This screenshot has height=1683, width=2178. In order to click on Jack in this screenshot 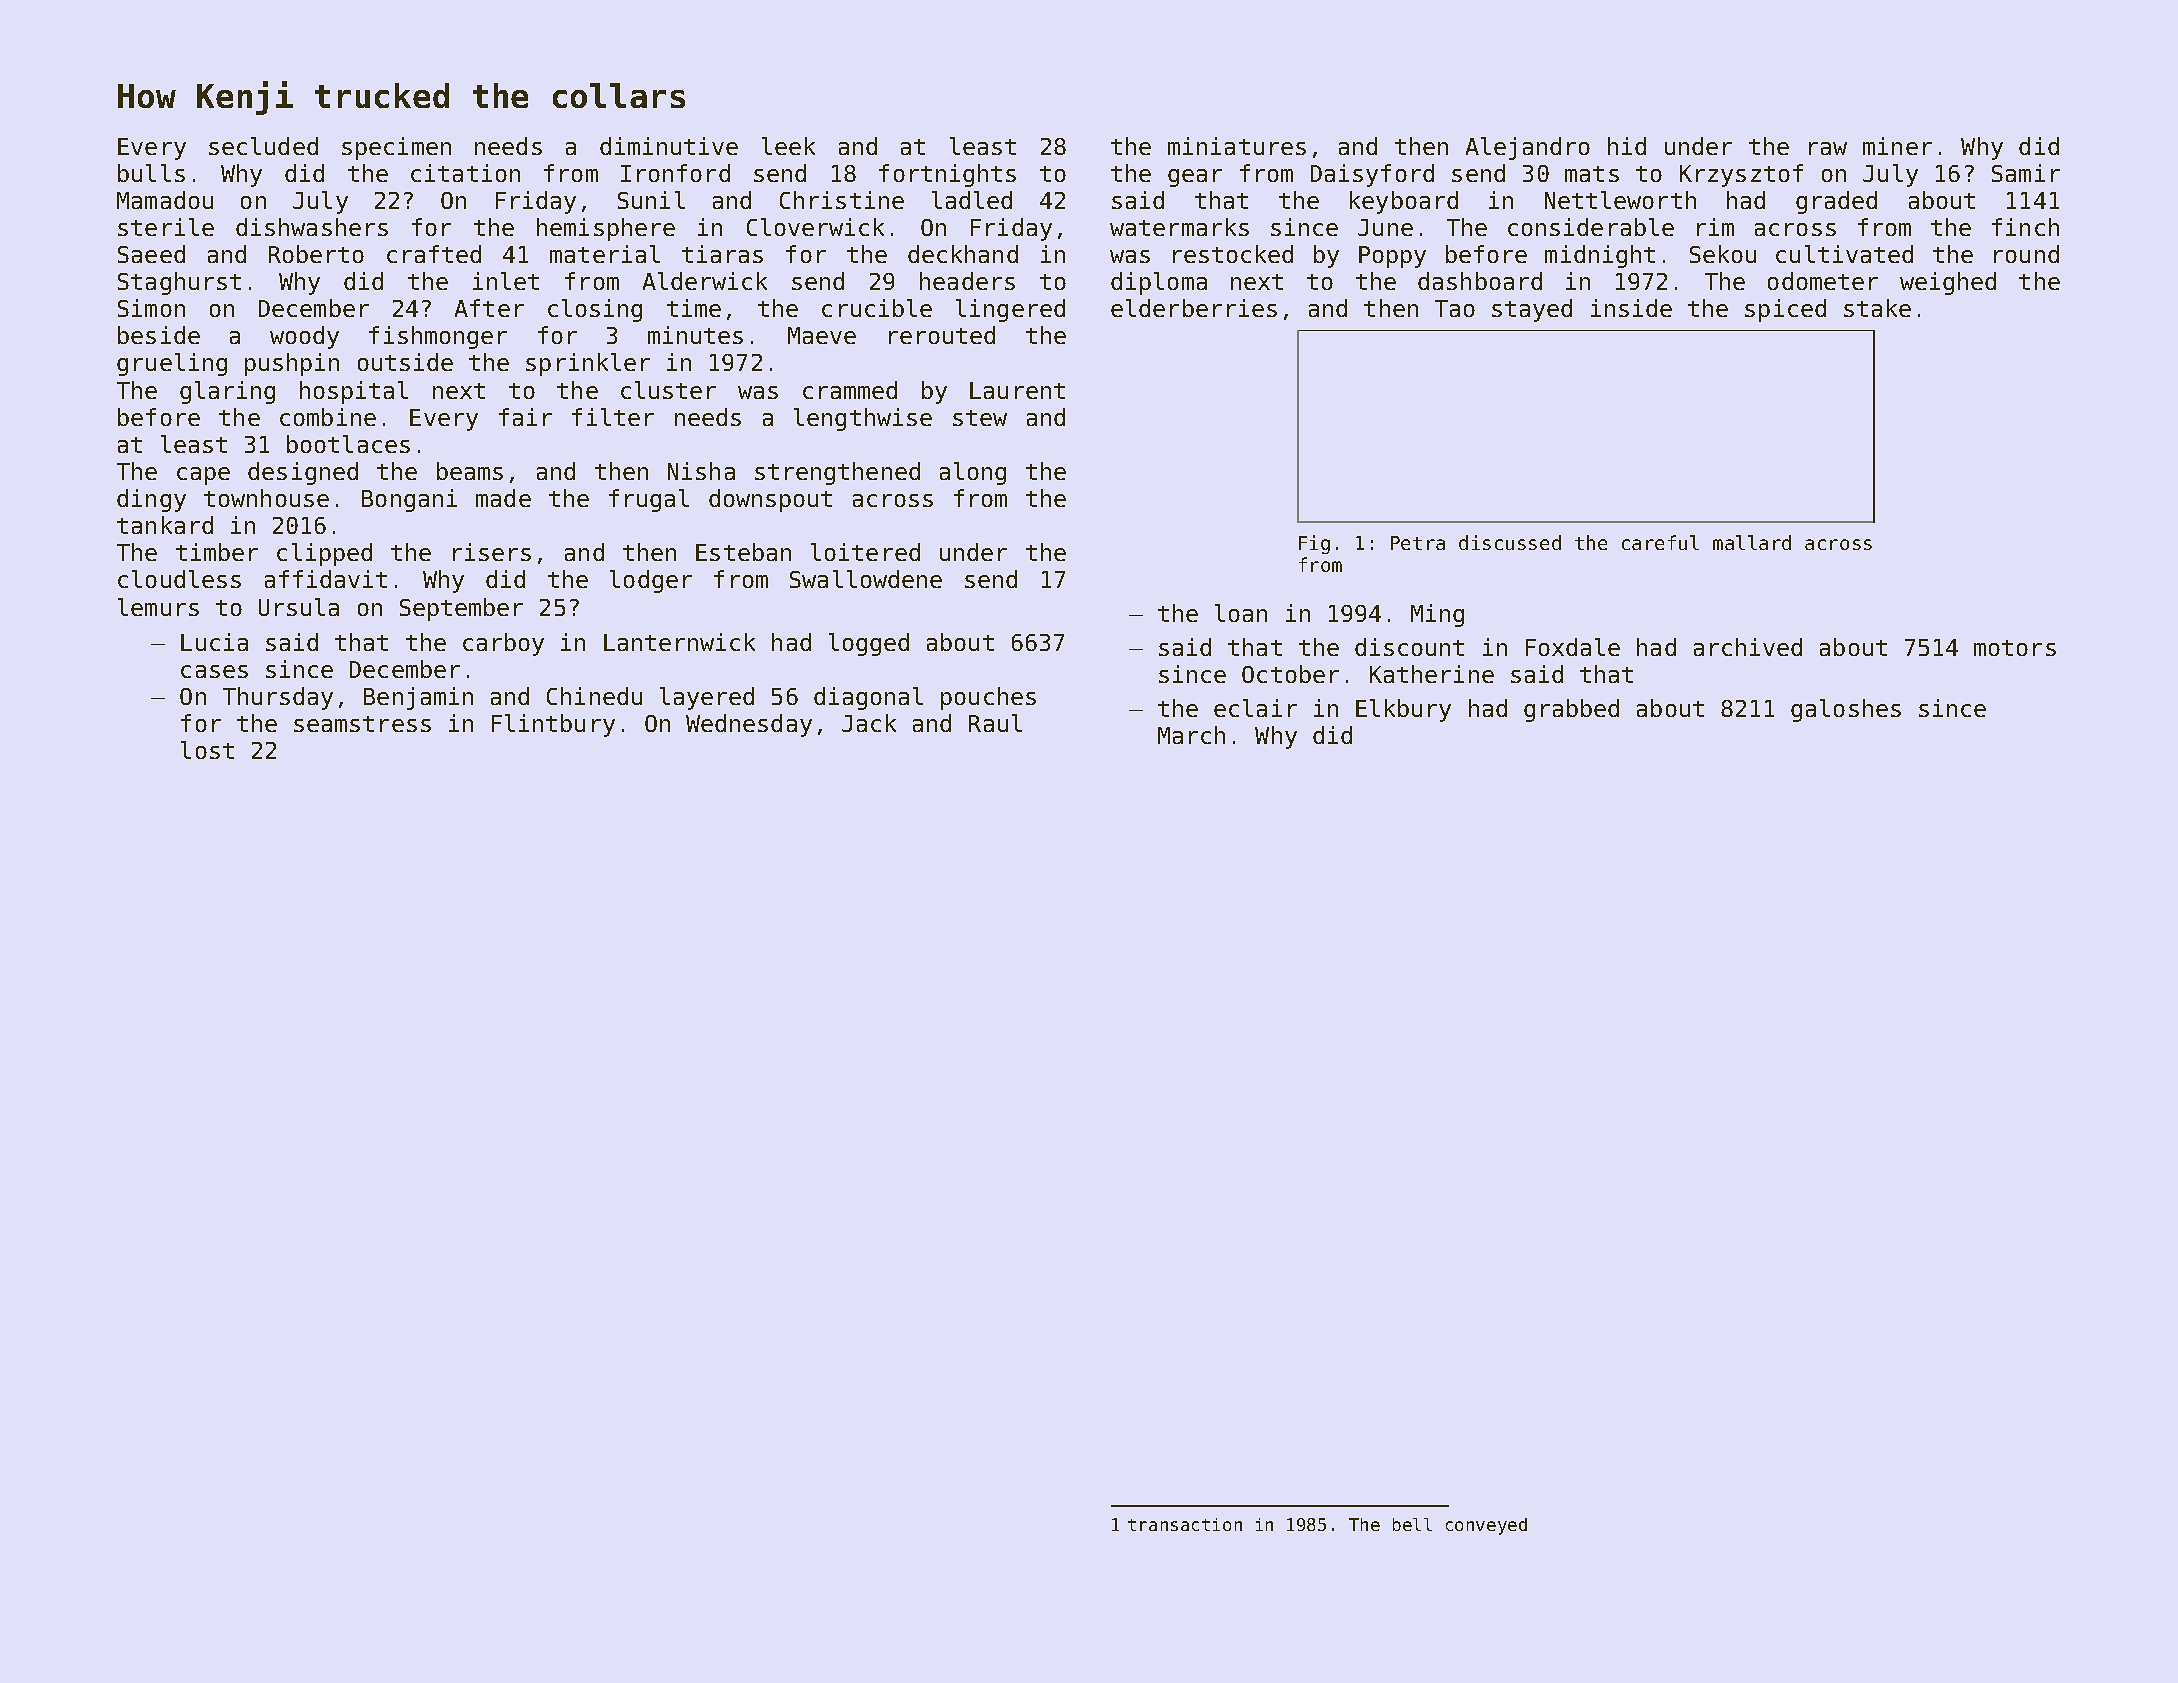, I will do `click(869, 723)`.
